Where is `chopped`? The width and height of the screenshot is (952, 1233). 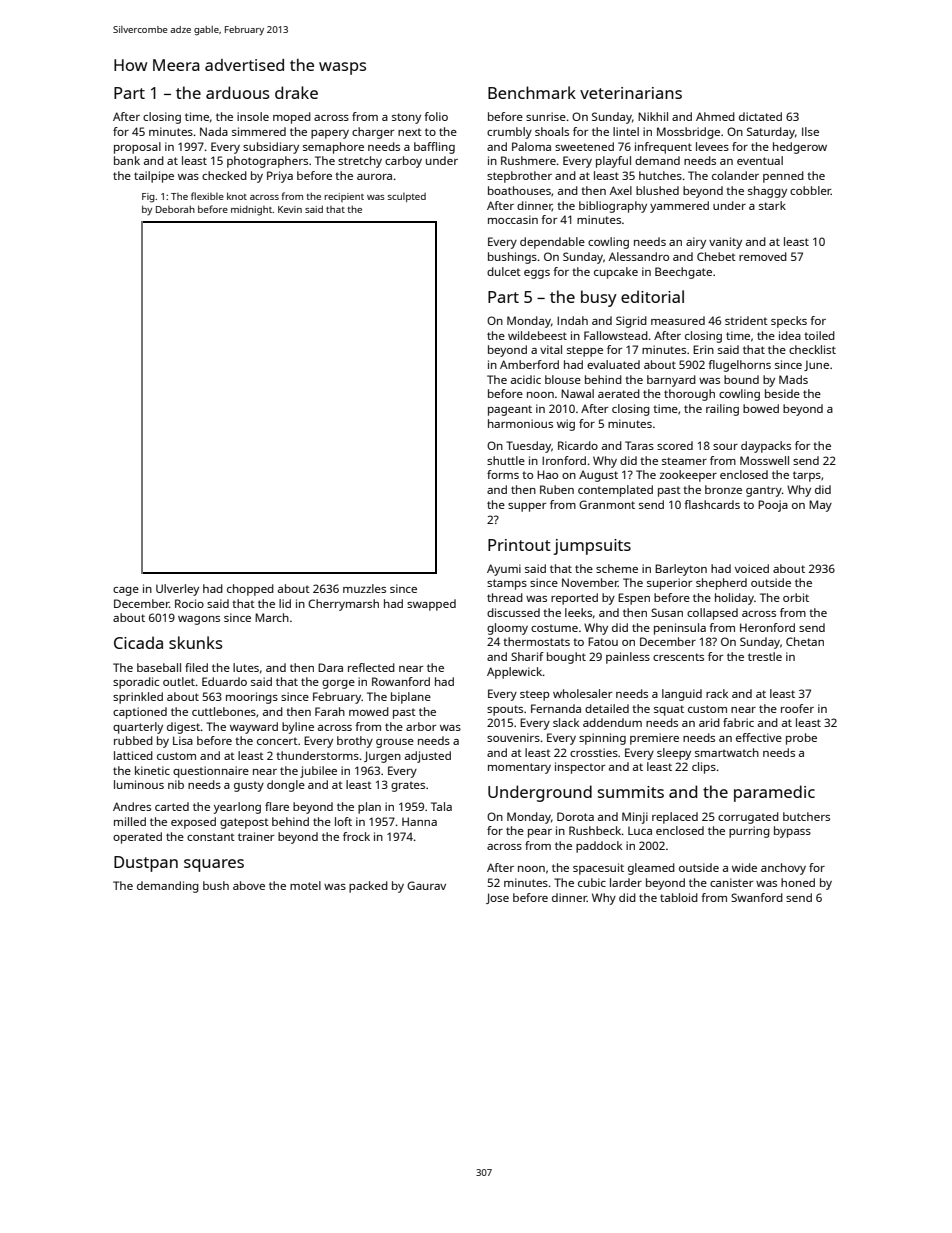 chopped is located at coordinates (250, 590).
